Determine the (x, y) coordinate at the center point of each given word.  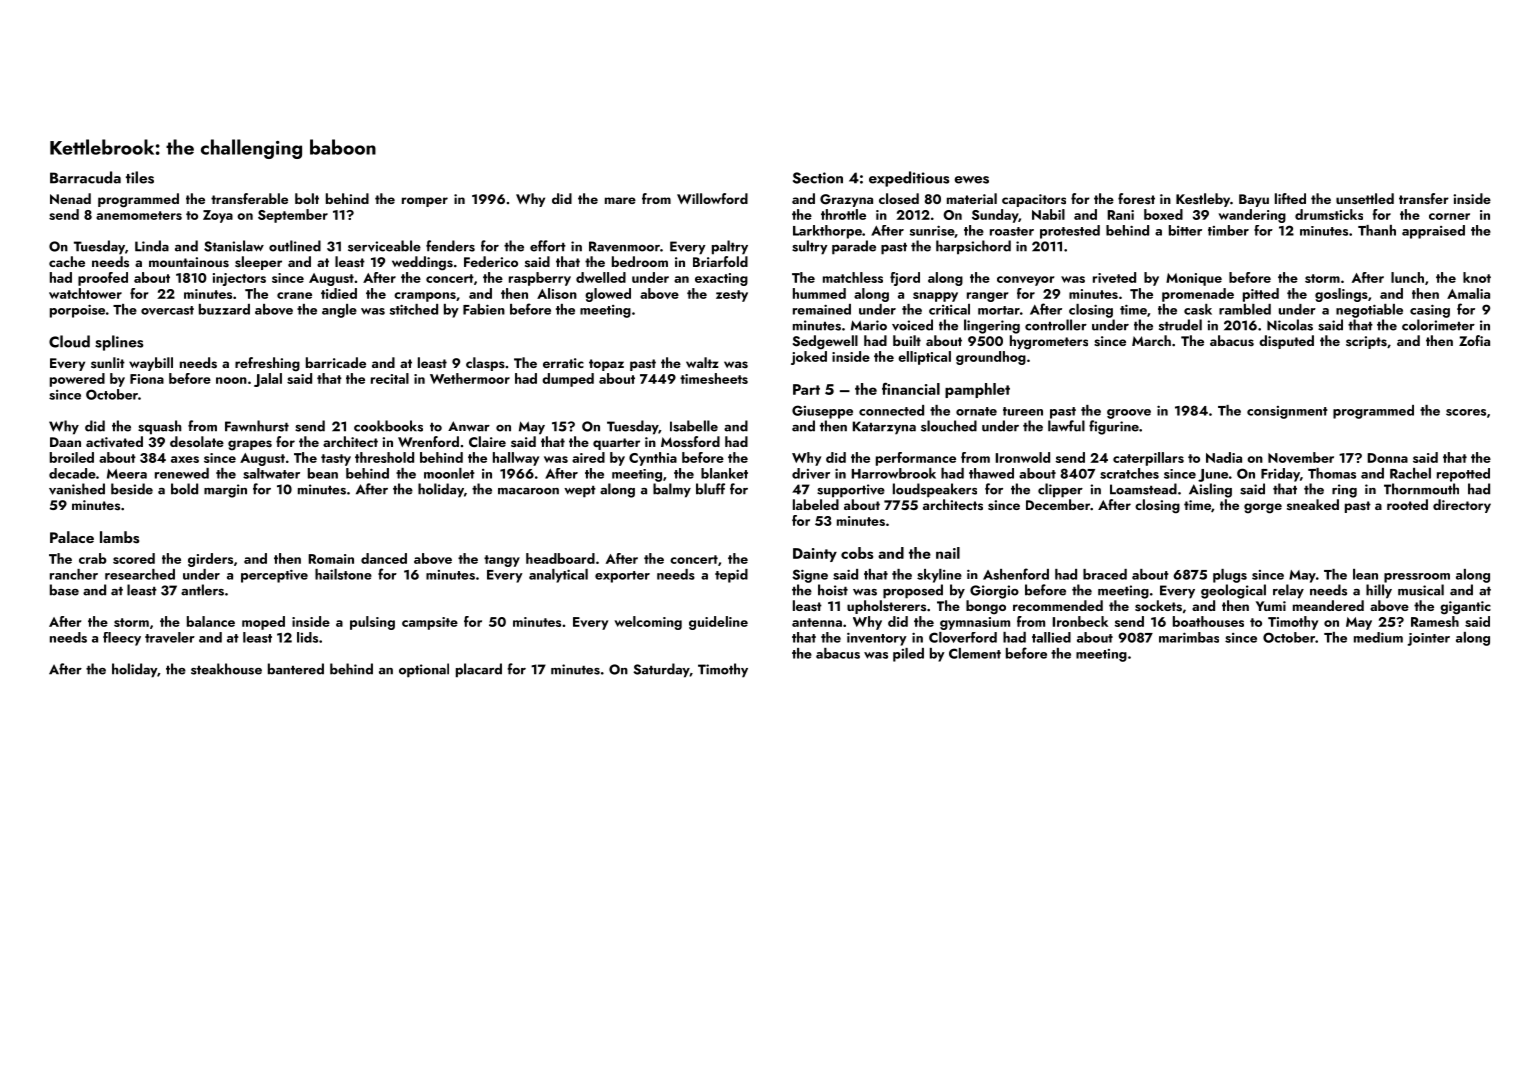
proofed (103, 279)
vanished (77, 489)
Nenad (70, 198)
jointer (1429, 639)
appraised (1433, 232)
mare (620, 200)
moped (263, 623)
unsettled (1365, 198)
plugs (1230, 576)
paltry (730, 247)
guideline (718, 623)
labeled (816, 504)
